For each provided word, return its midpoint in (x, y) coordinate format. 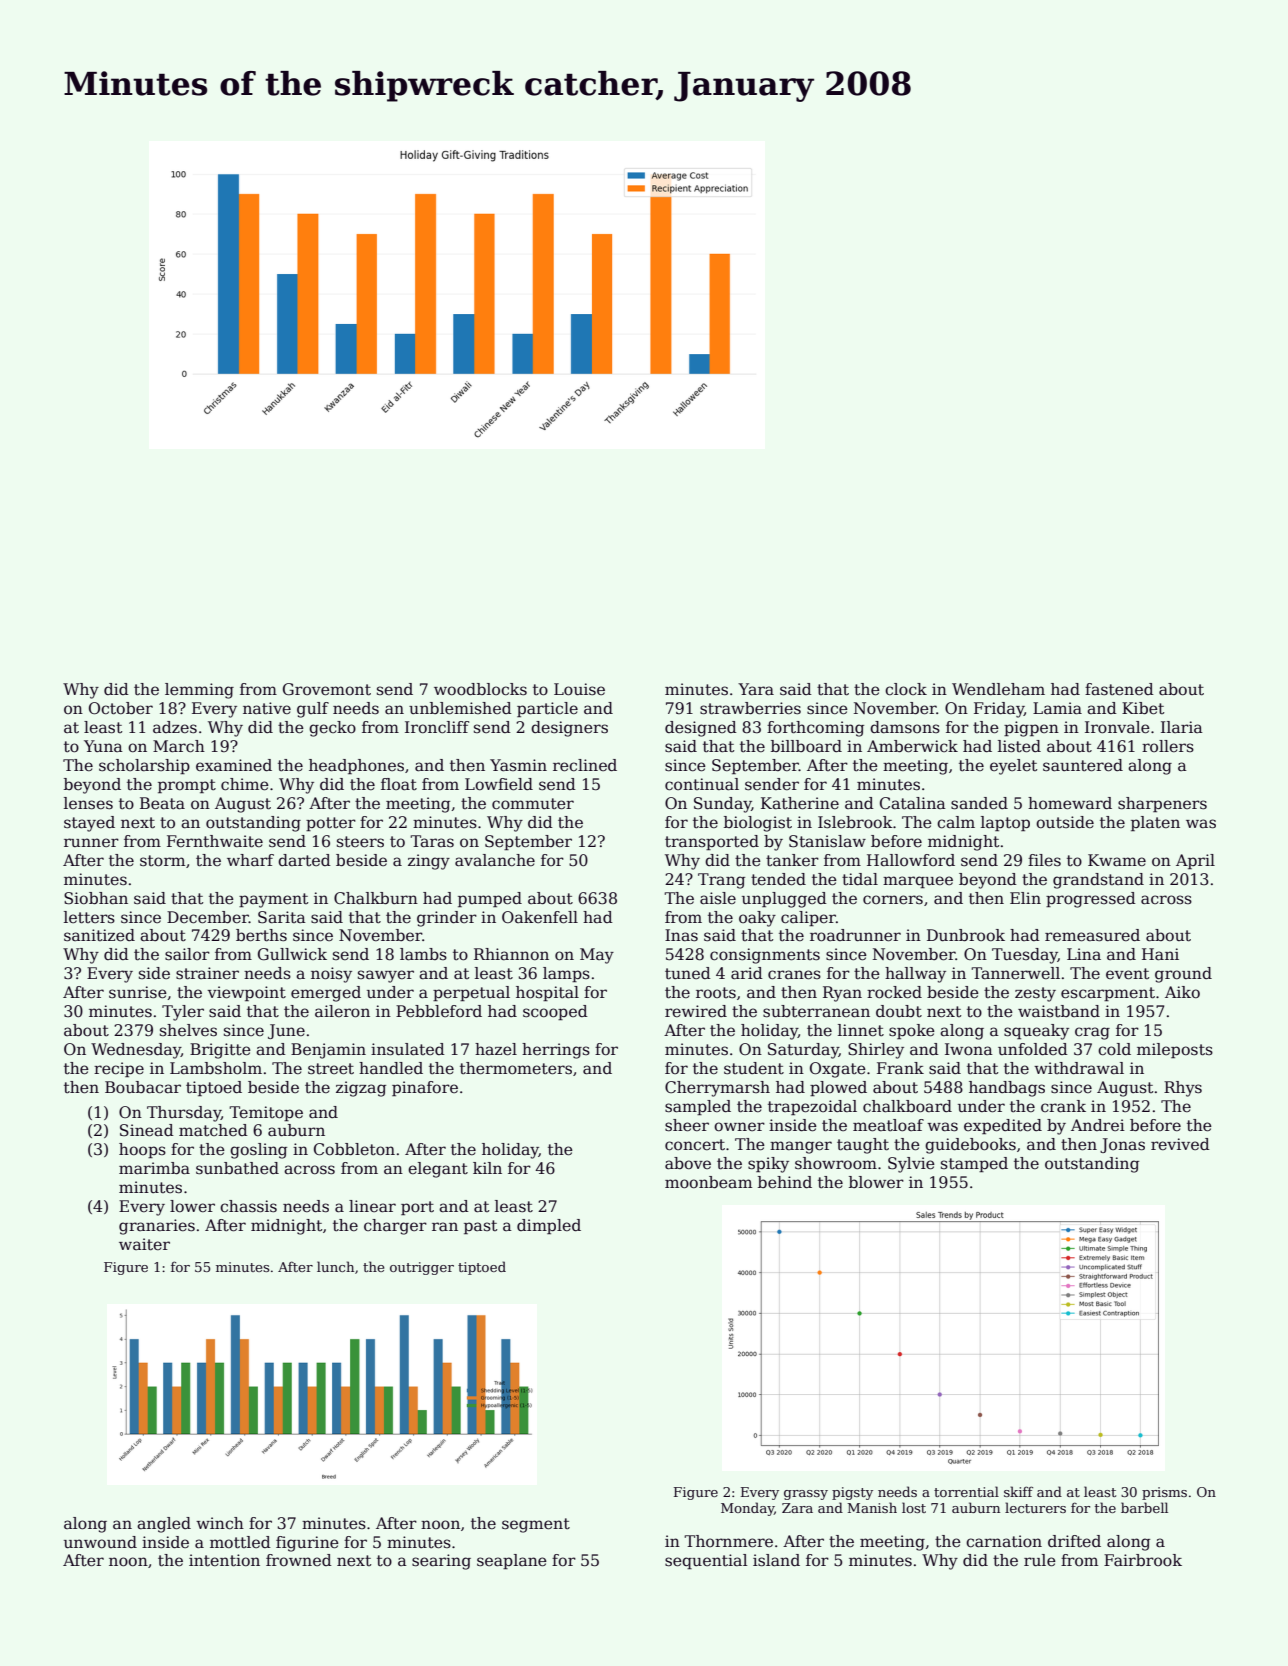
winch (220, 1523)
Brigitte (220, 1051)
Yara (756, 689)
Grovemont (327, 689)
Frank (900, 1068)
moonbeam (708, 1182)
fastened (1119, 689)
